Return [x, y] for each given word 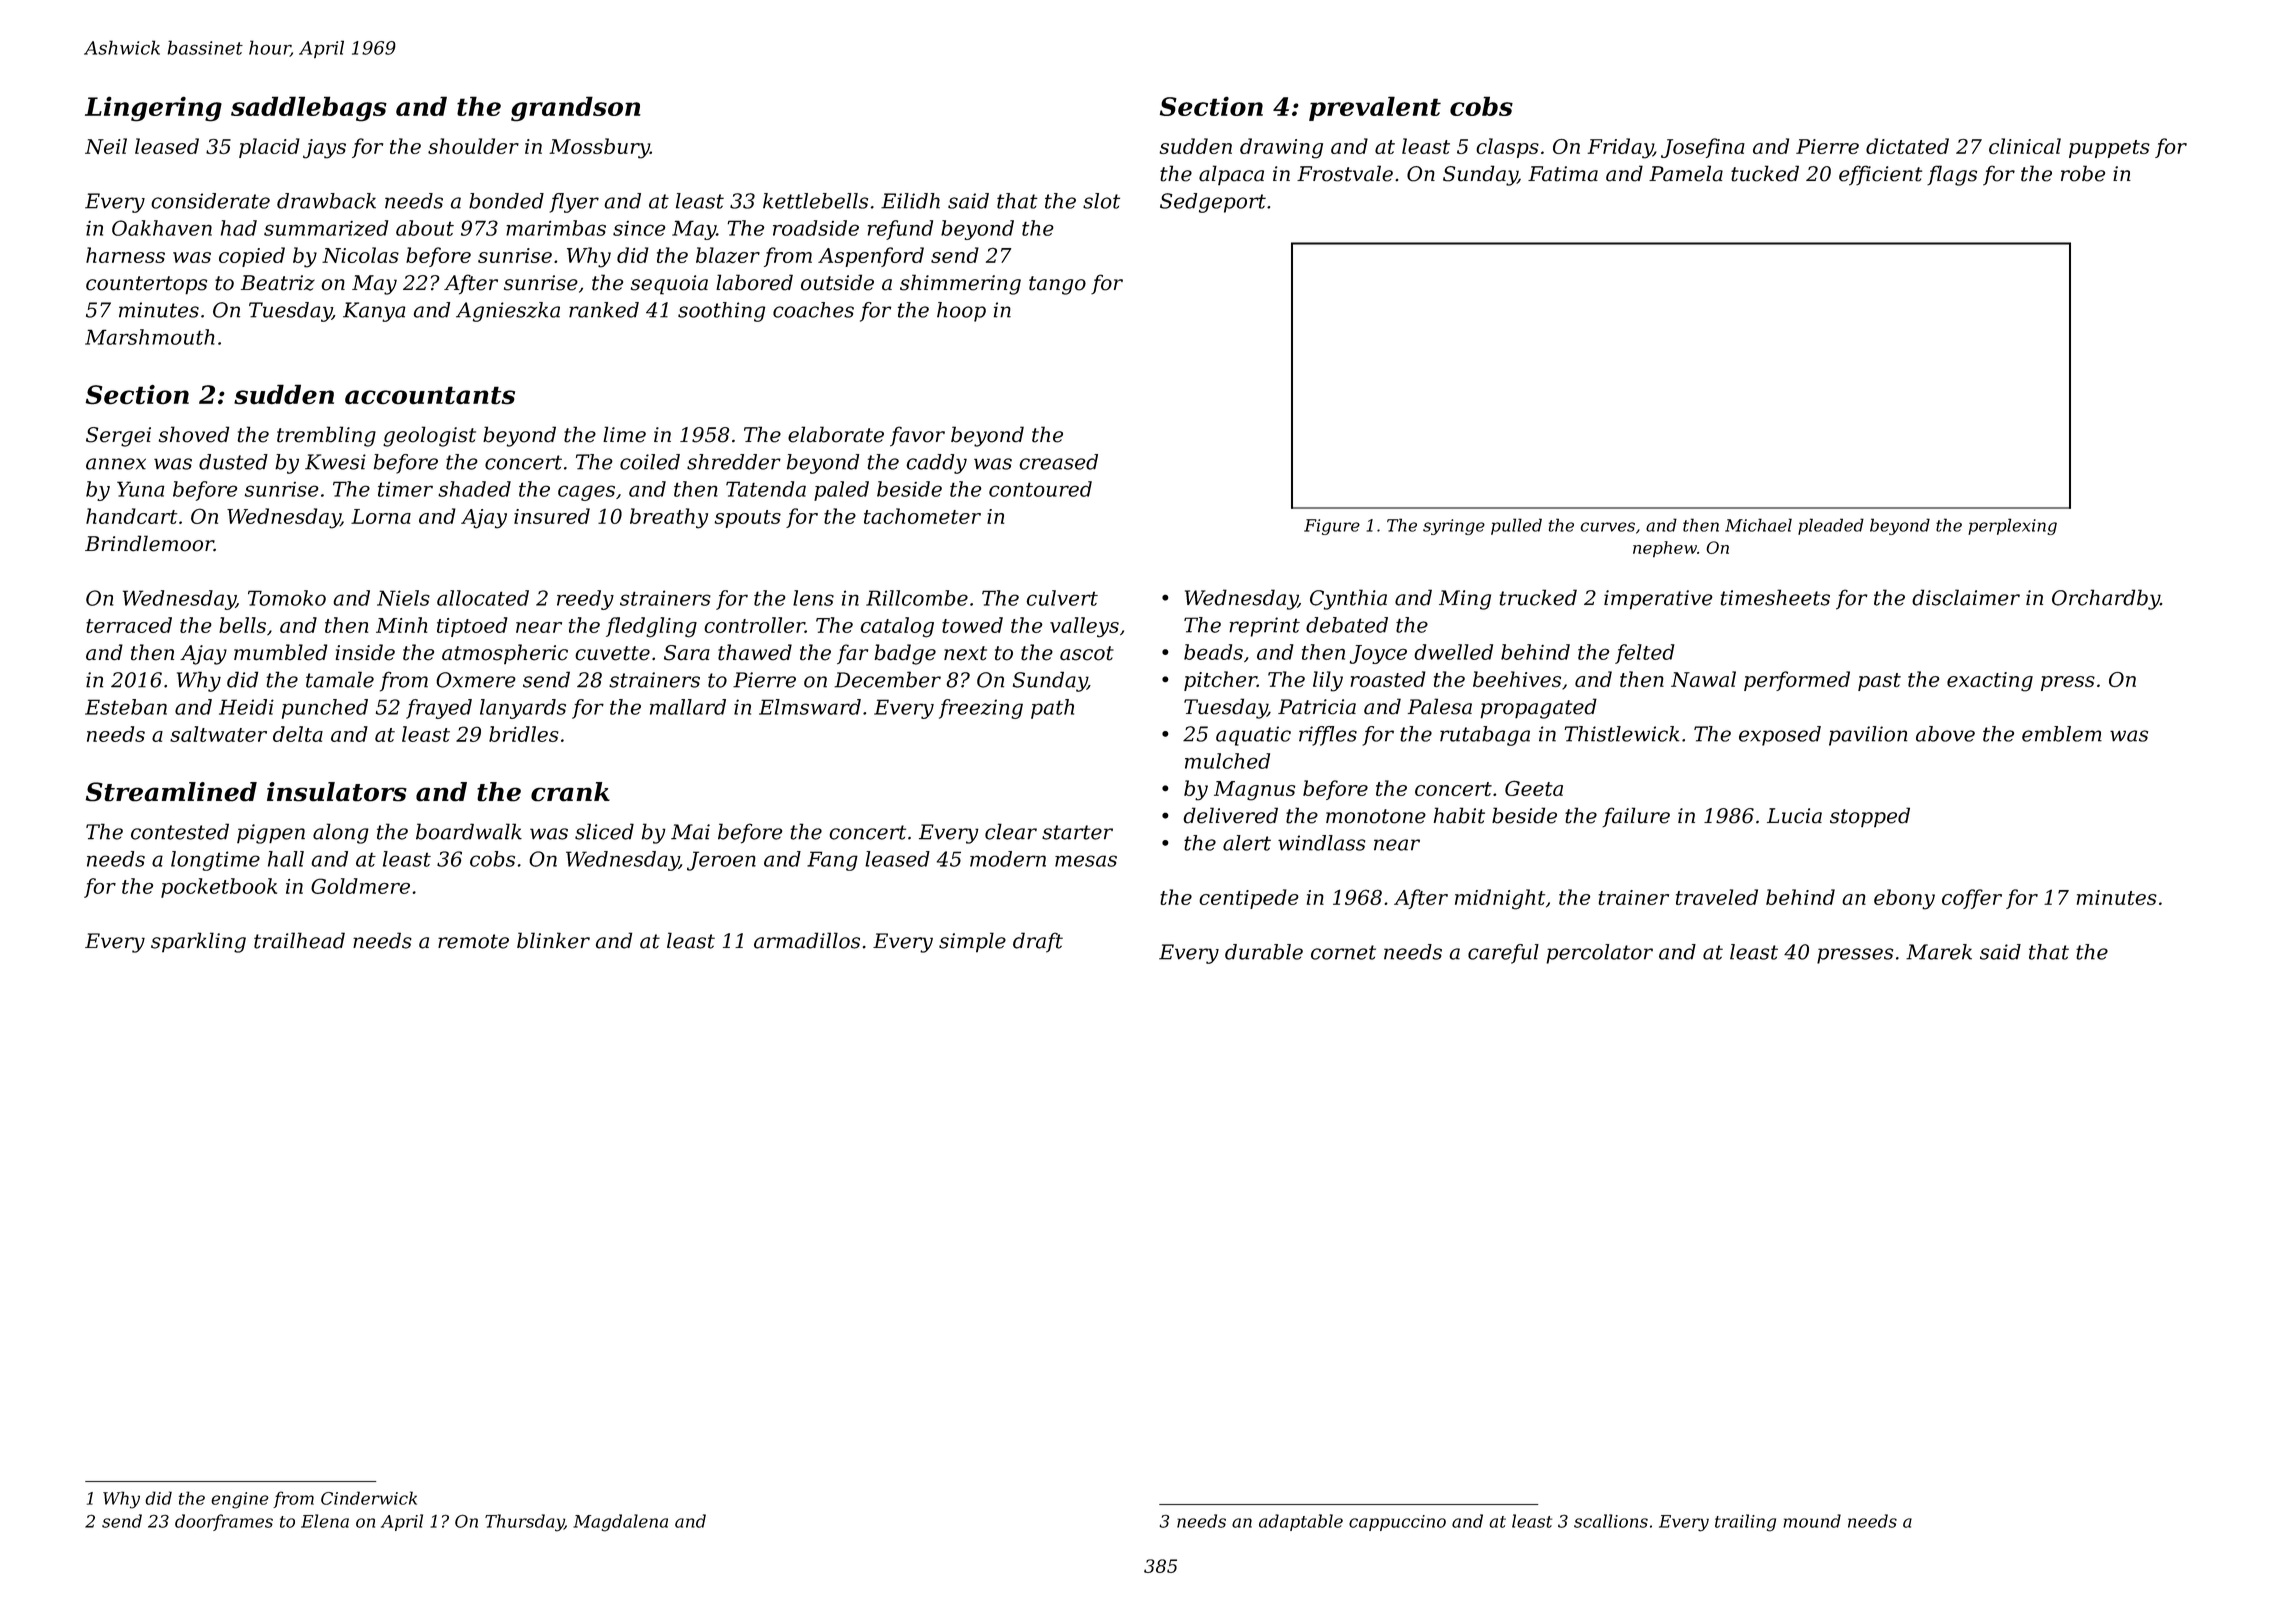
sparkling [198, 942]
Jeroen [721, 861]
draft [1038, 942]
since [639, 228]
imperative [1658, 600]
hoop [961, 312]
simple [972, 942]
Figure [1332, 527]
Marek [1939, 952]
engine [239, 1500]
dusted [233, 462]
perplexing [2012, 526]
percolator [1599, 954]
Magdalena [620, 1523]
